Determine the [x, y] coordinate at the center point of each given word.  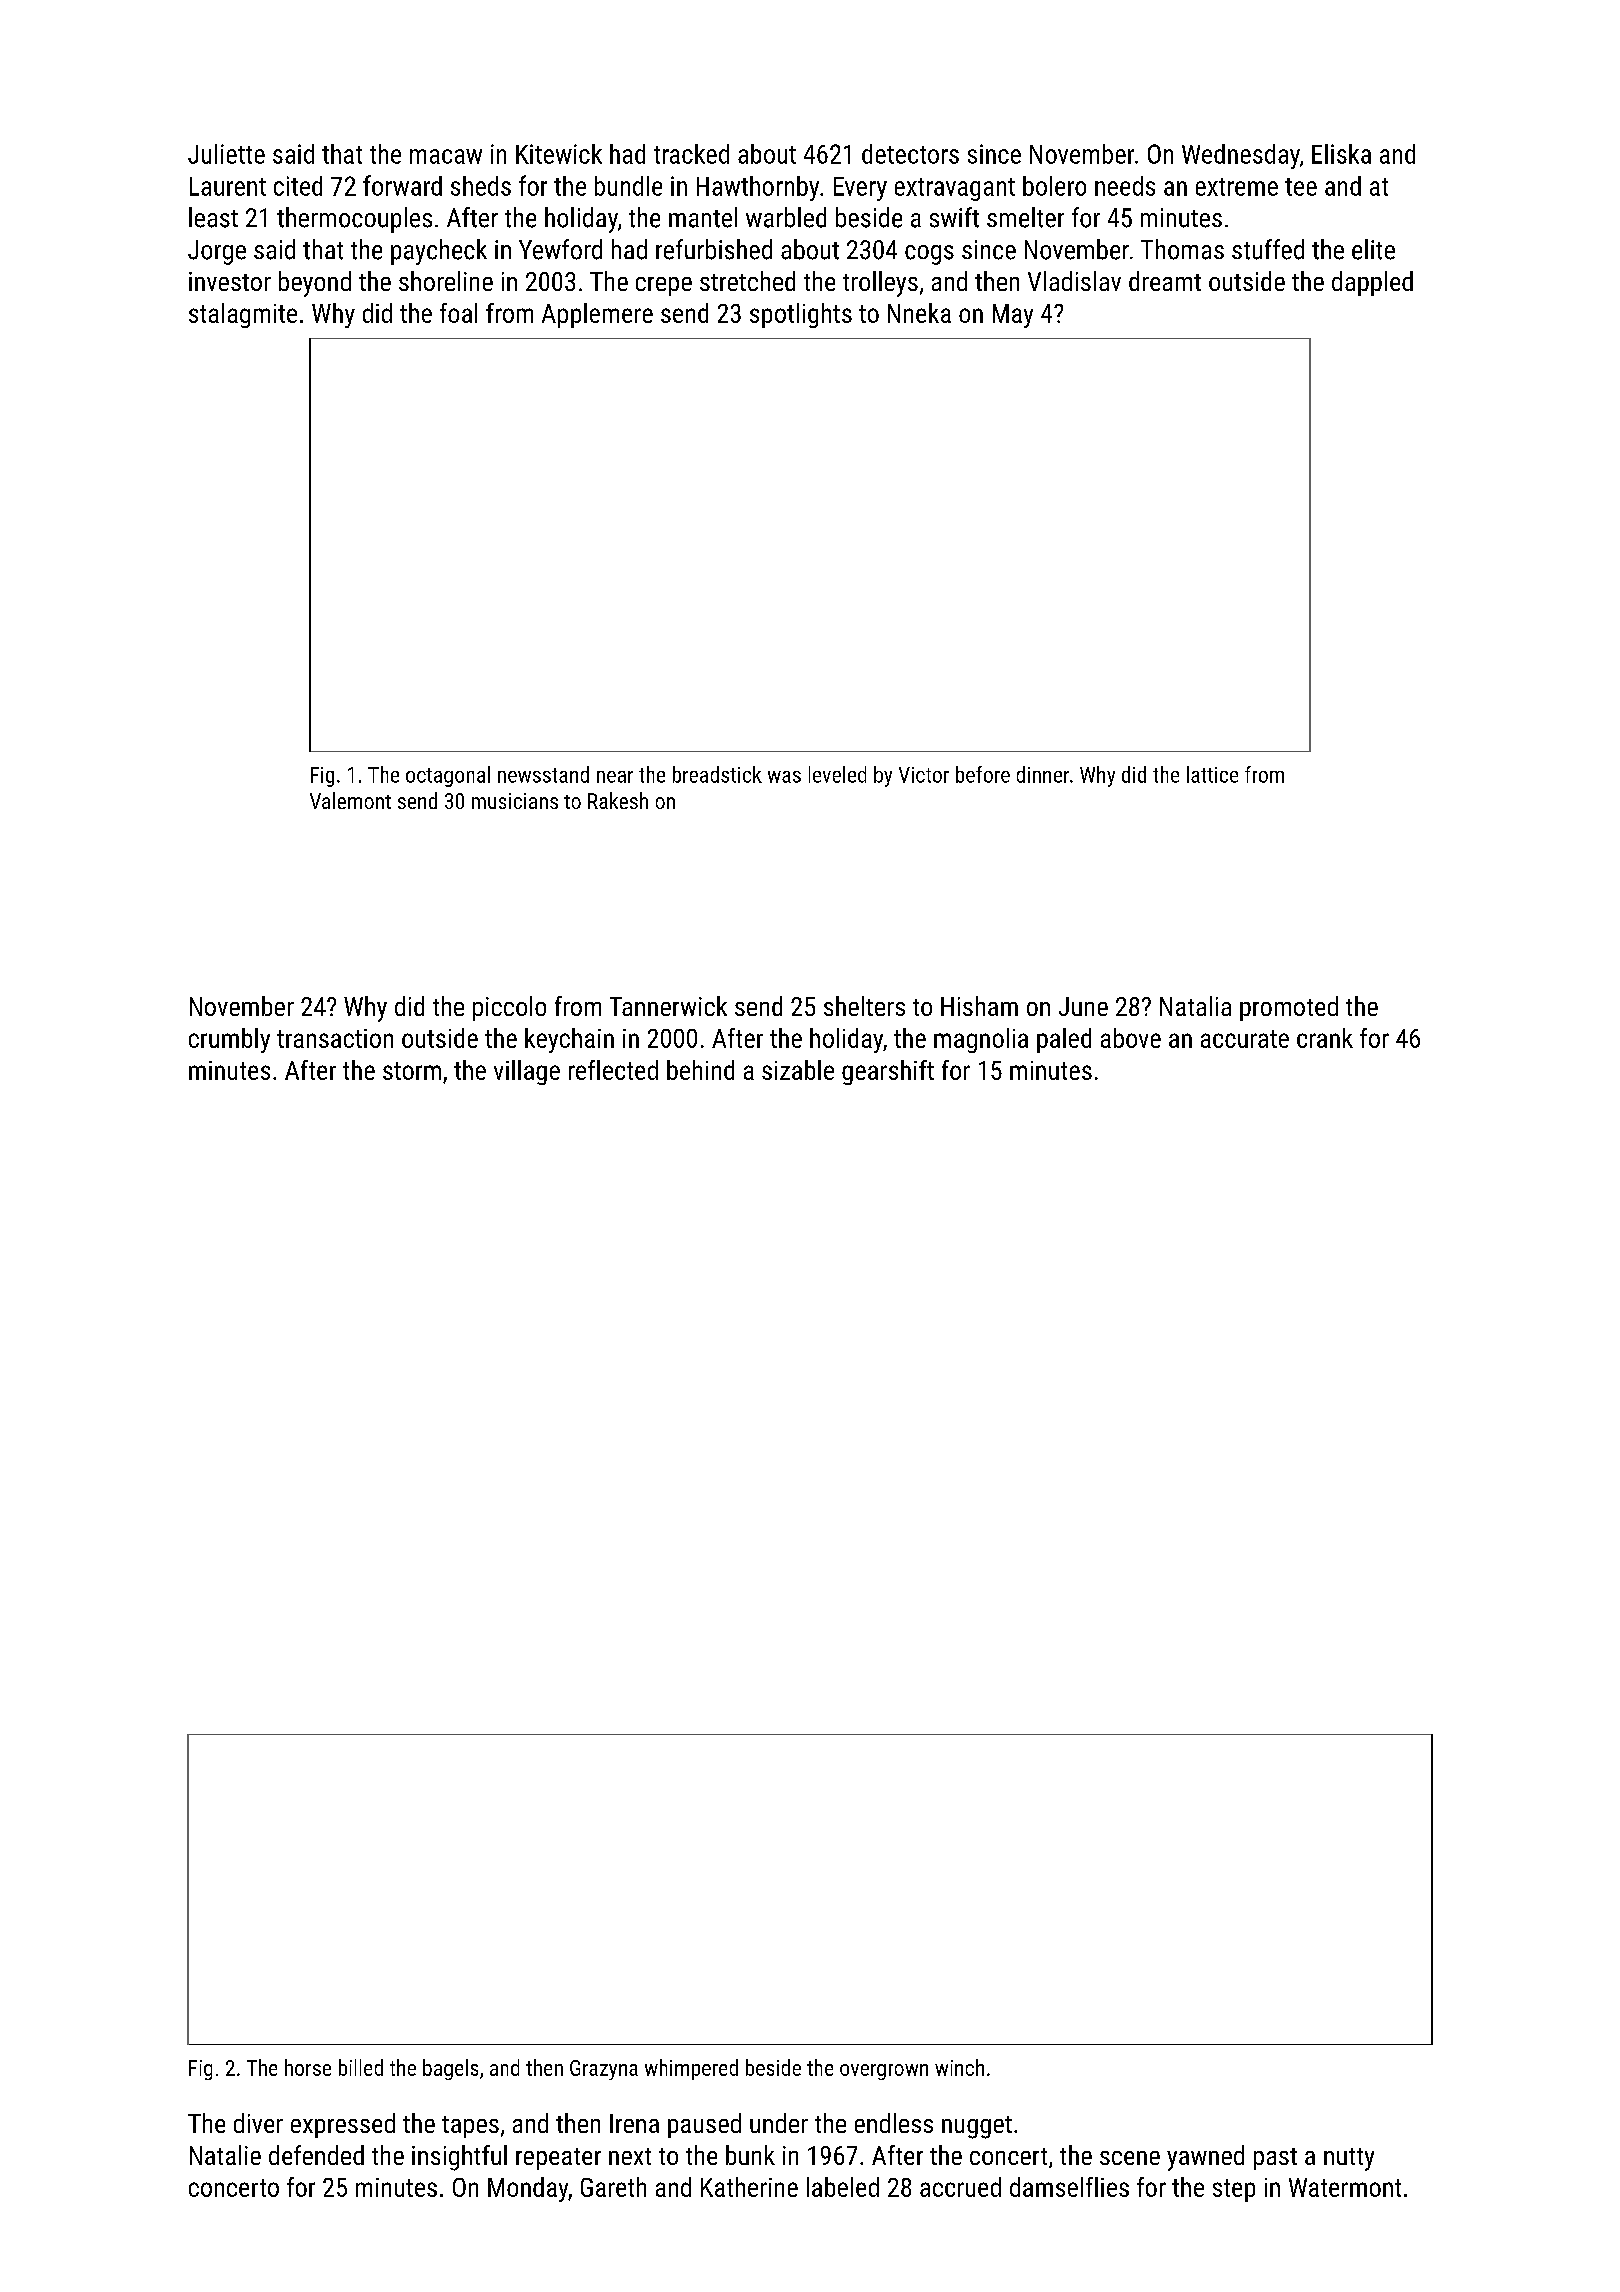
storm [412, 1071]
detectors [910, 154]
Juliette [226, 154]
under [779, 2123]
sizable [798, 1070]
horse [308, 2067]
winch [959, 2067]
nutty [1349, 2159]
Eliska [1341, 154]
